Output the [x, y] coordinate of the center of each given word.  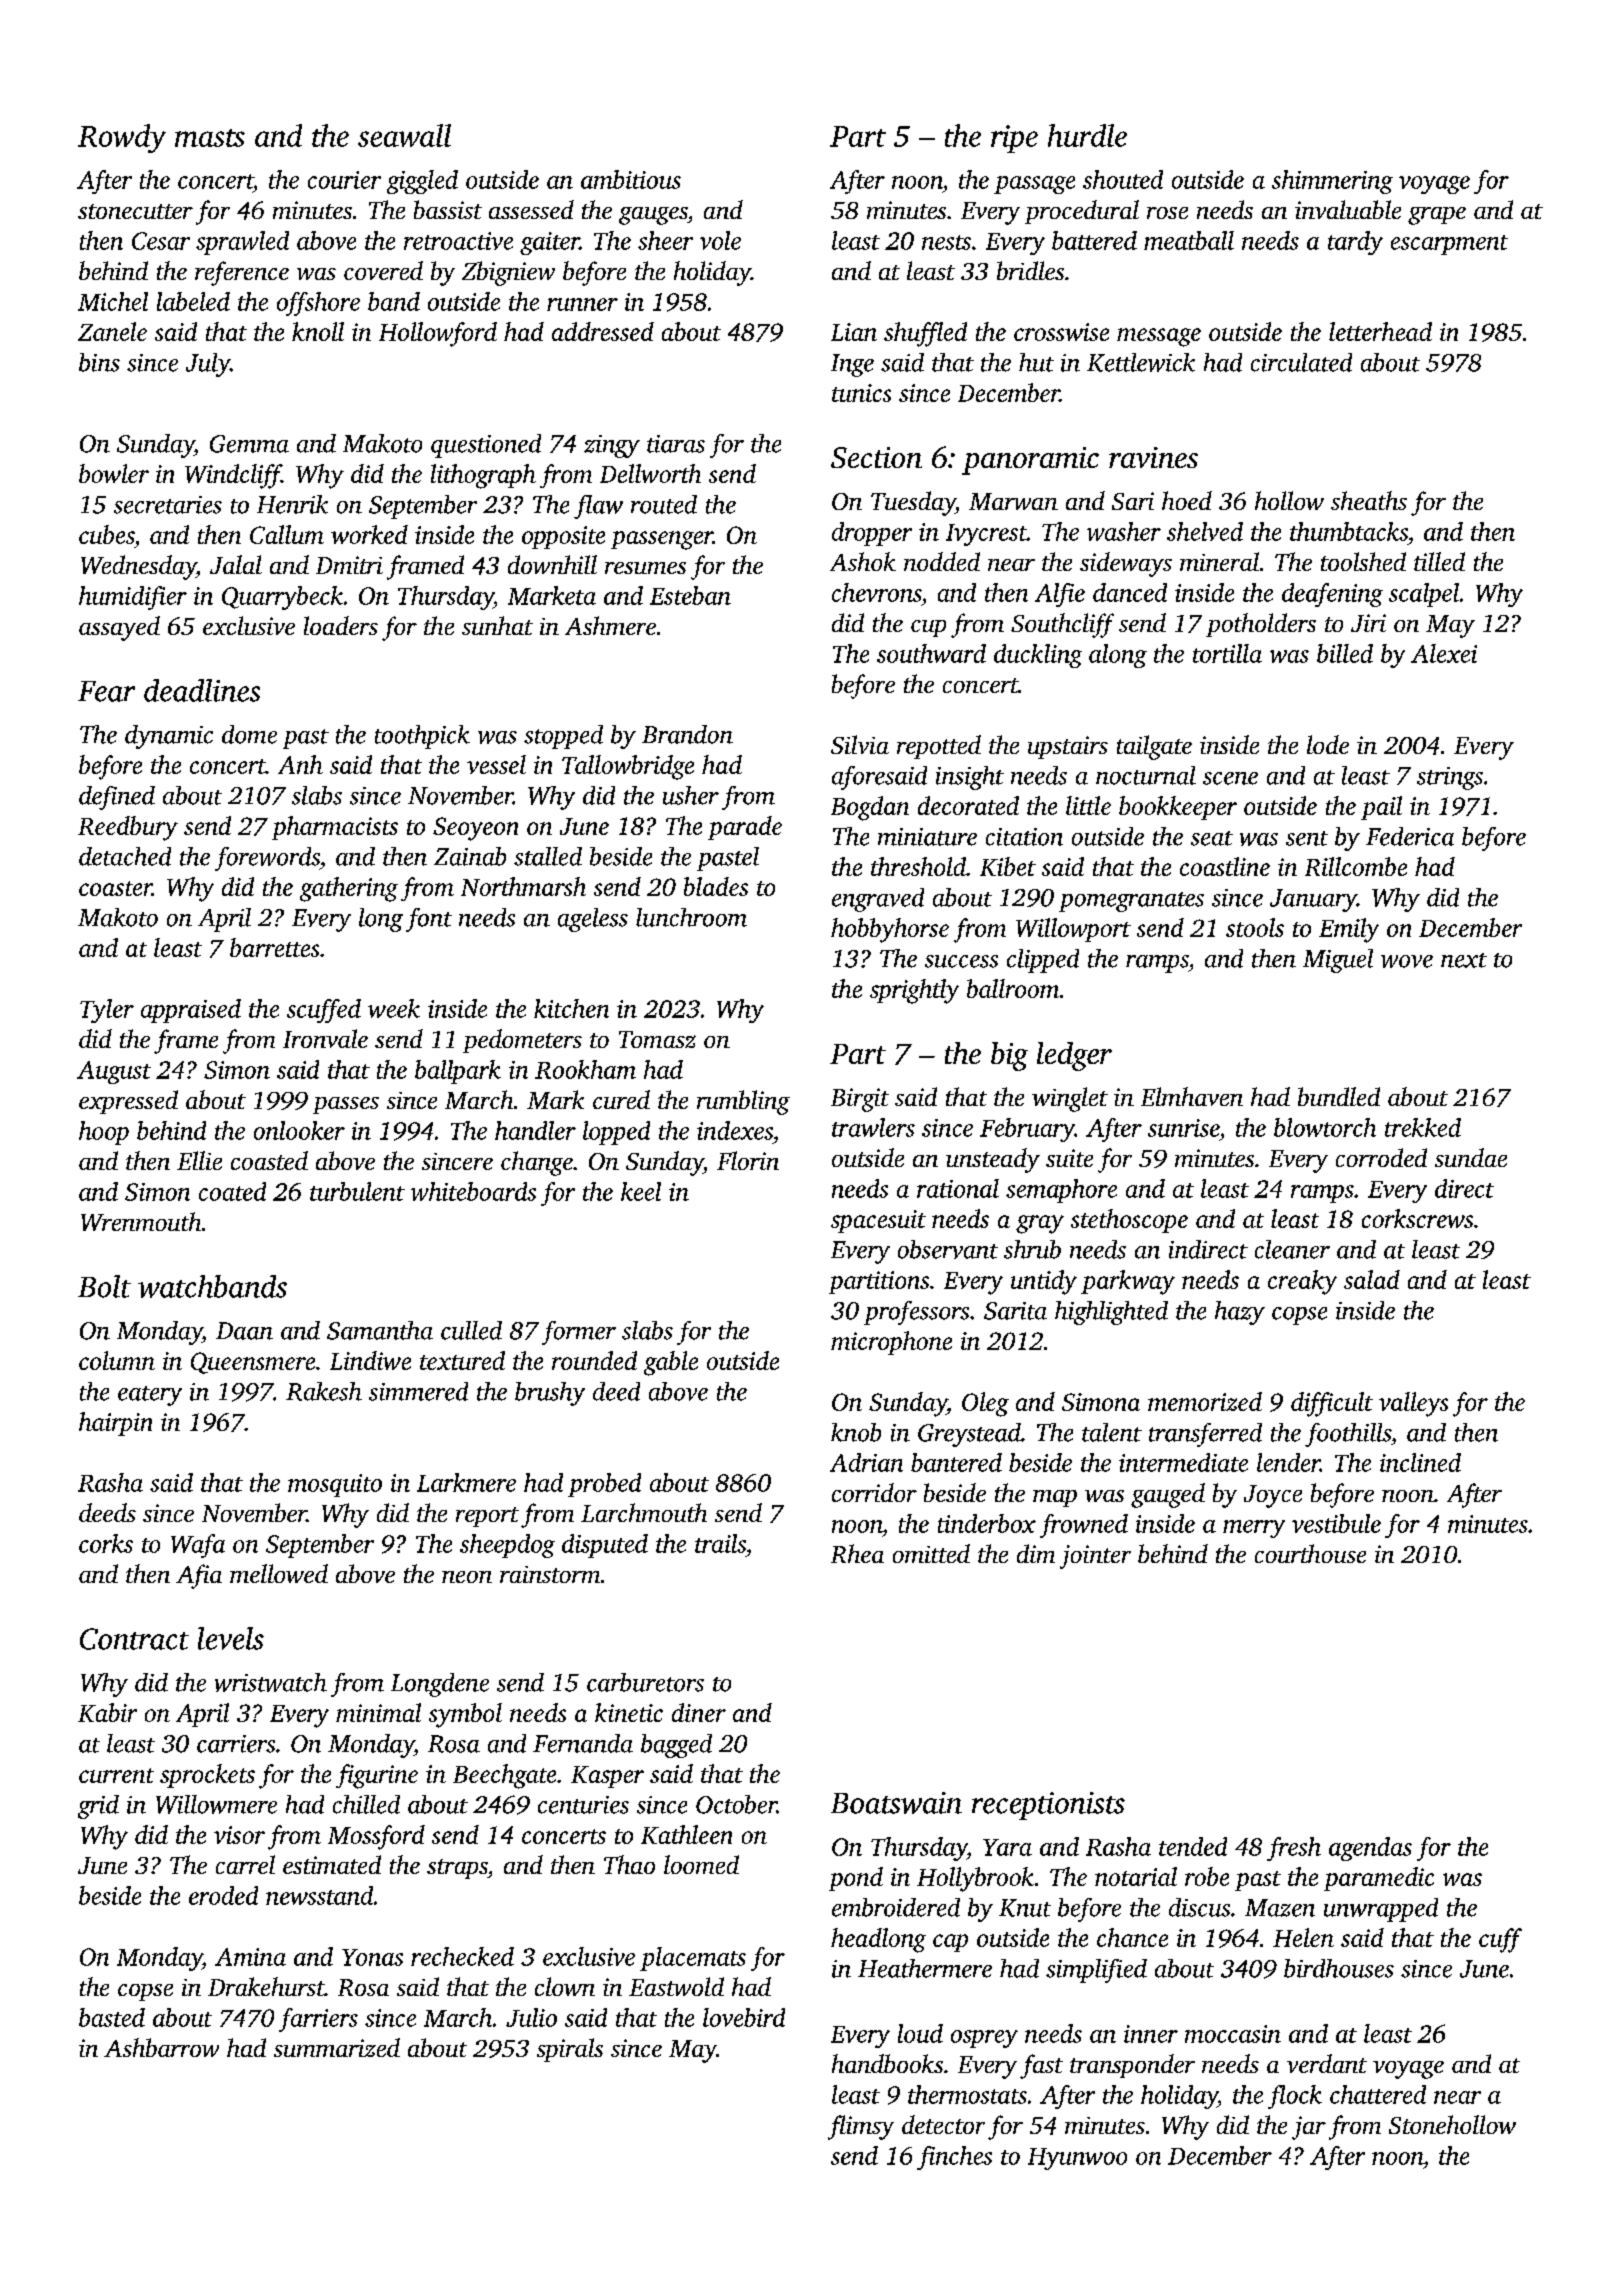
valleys [1413, 1404]
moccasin [1233, 2034]
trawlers [873, 1127]
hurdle [1087, 135]
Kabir [107, 1712]
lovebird [744, 2017]
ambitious [631, 179]
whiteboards [473, 1191]
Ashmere [610, 625]
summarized [337, 2047]
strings [1450, 778]
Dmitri [349, 565]
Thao [629, 1864]
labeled [193, 301]
